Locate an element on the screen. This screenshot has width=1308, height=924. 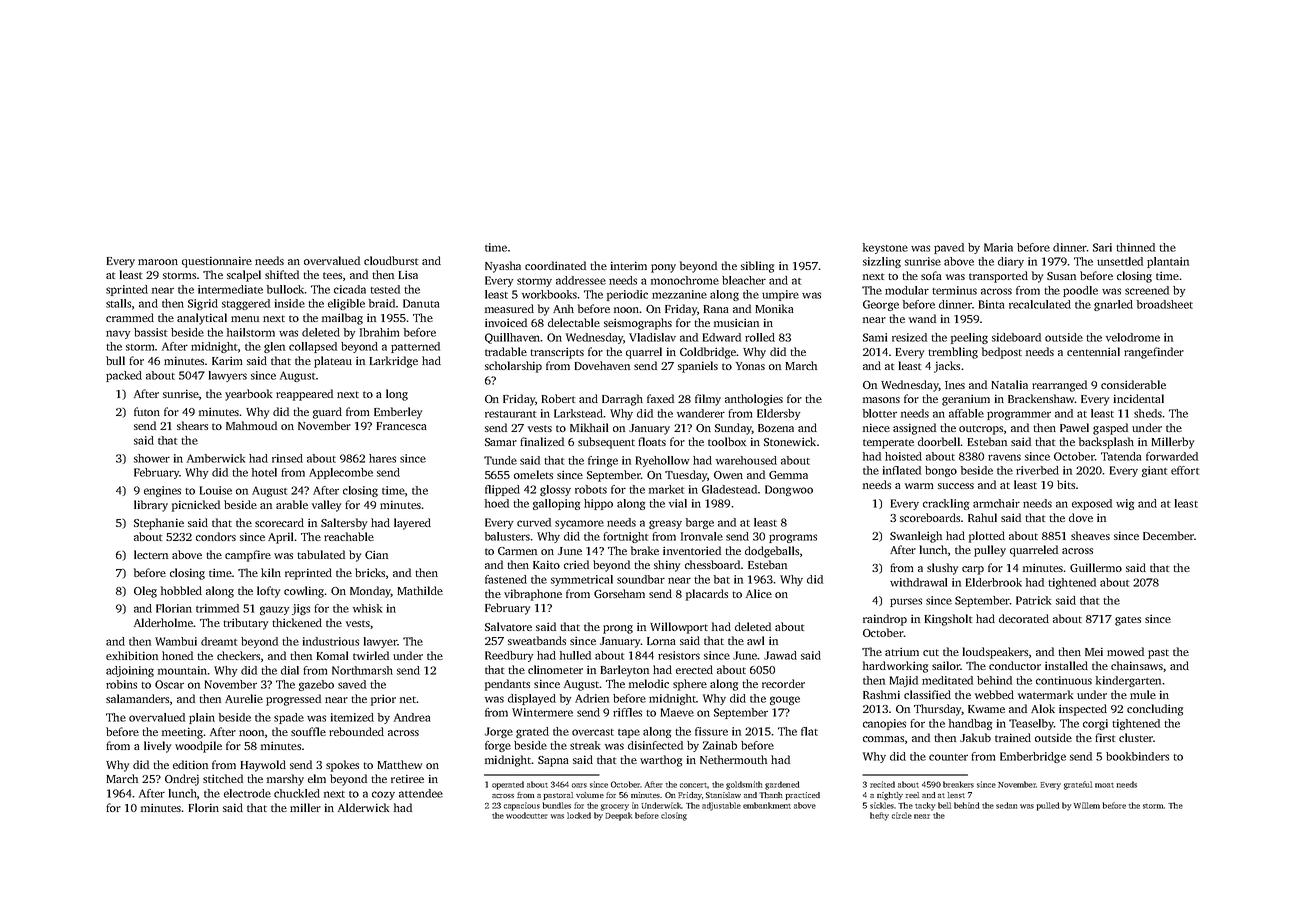
Komal is located at coordinates (332, 655).
